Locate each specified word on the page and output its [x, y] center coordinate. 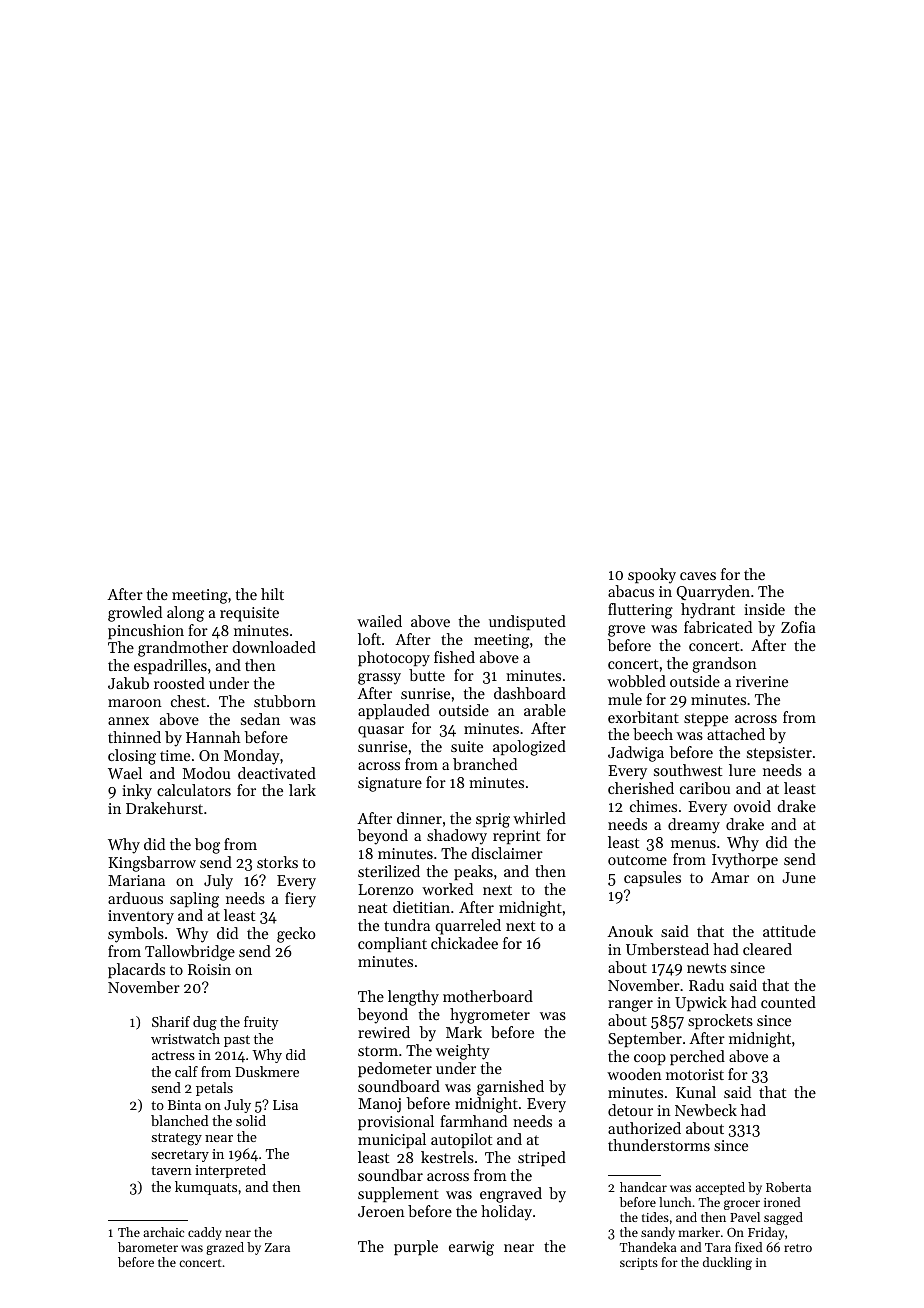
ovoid [752, 806]
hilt [272, 594]
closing [132, 757]
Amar [730, 877]
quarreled [468, 927]
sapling [194, 900]
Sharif [171, 1021]
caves [698, 576]
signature [390, 784]
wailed [379, 621]
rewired [384, 1032]
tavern [171, 1170]
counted [788, 1002]
